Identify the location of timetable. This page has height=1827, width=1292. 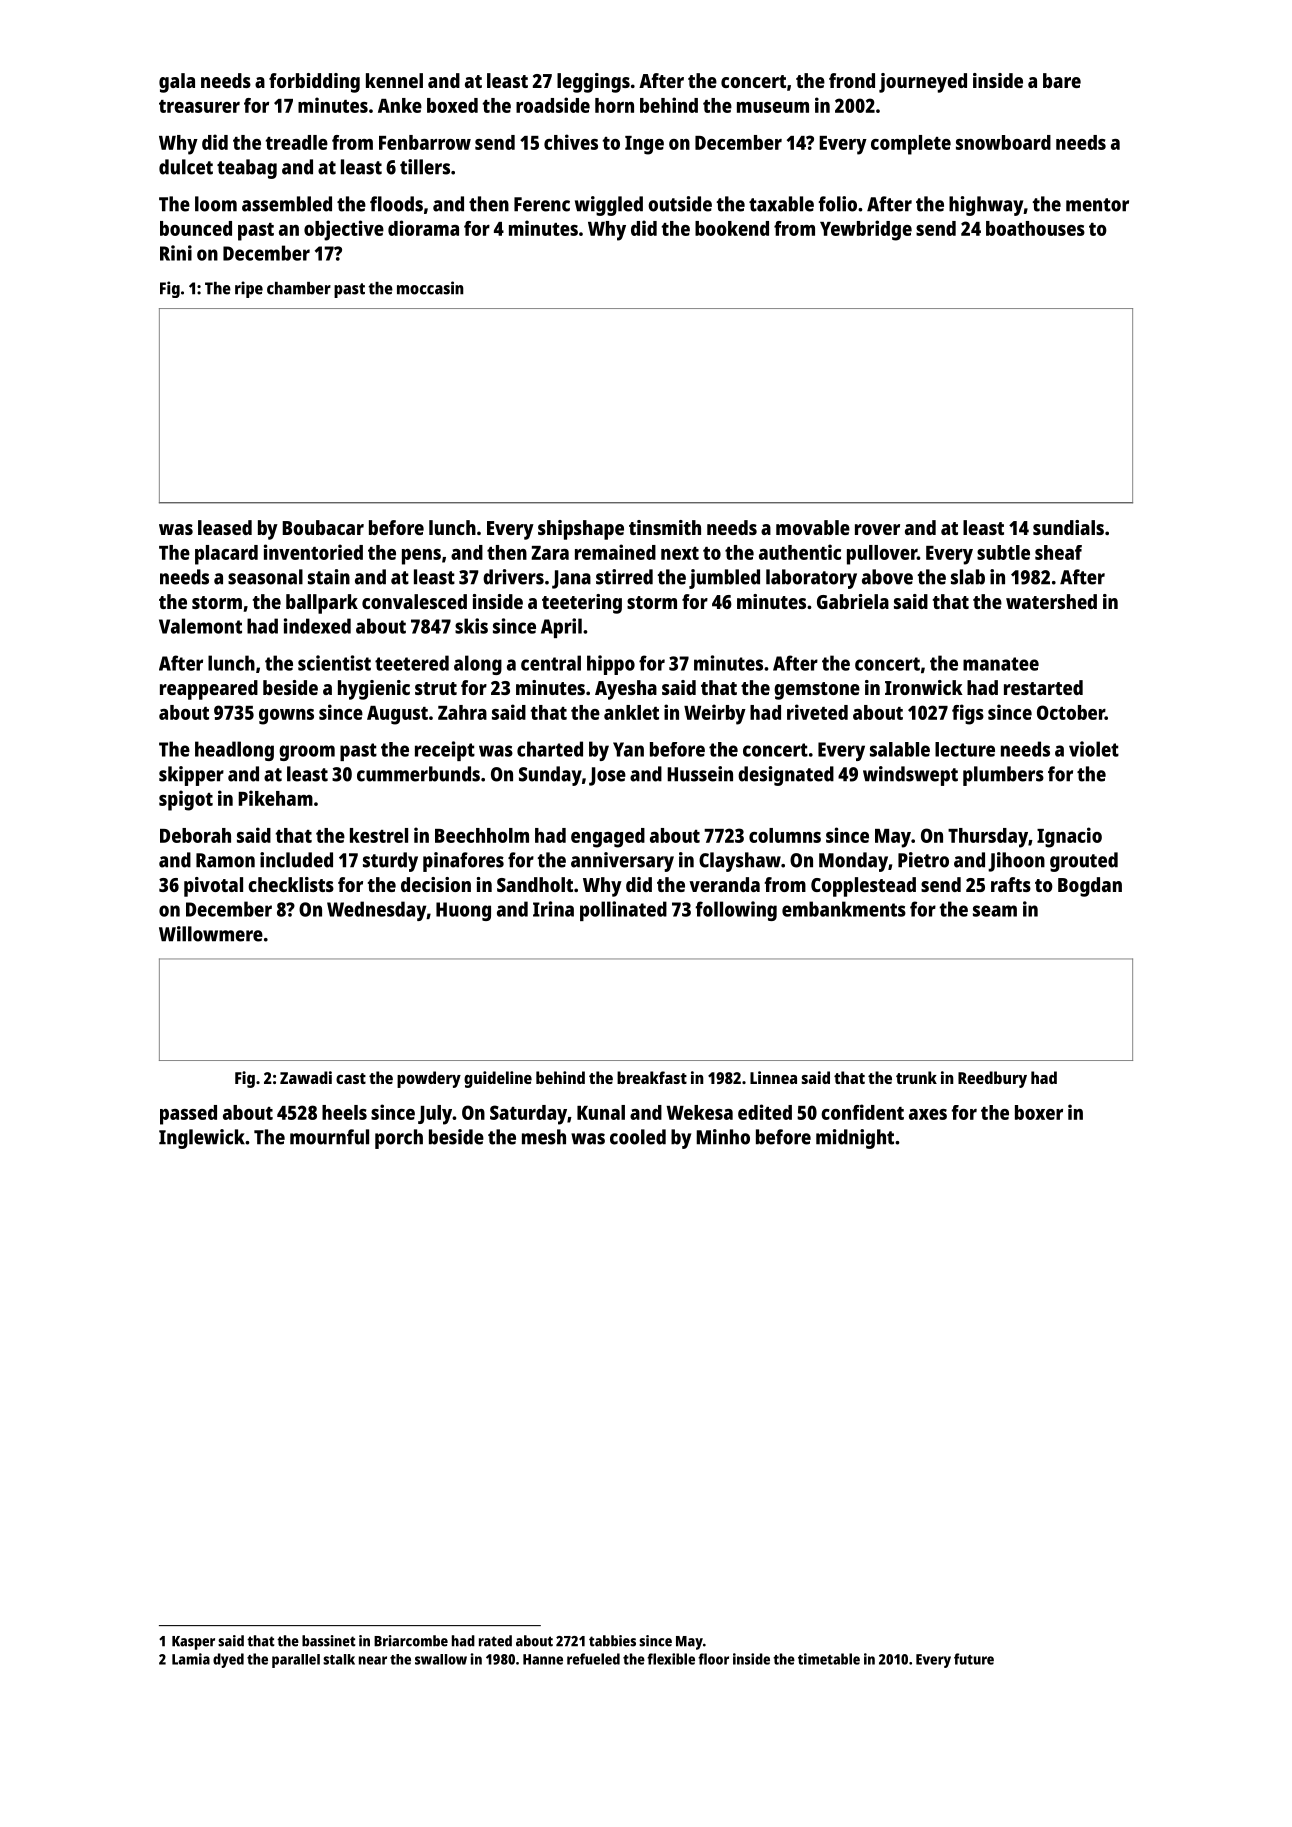
(829, 1659).
